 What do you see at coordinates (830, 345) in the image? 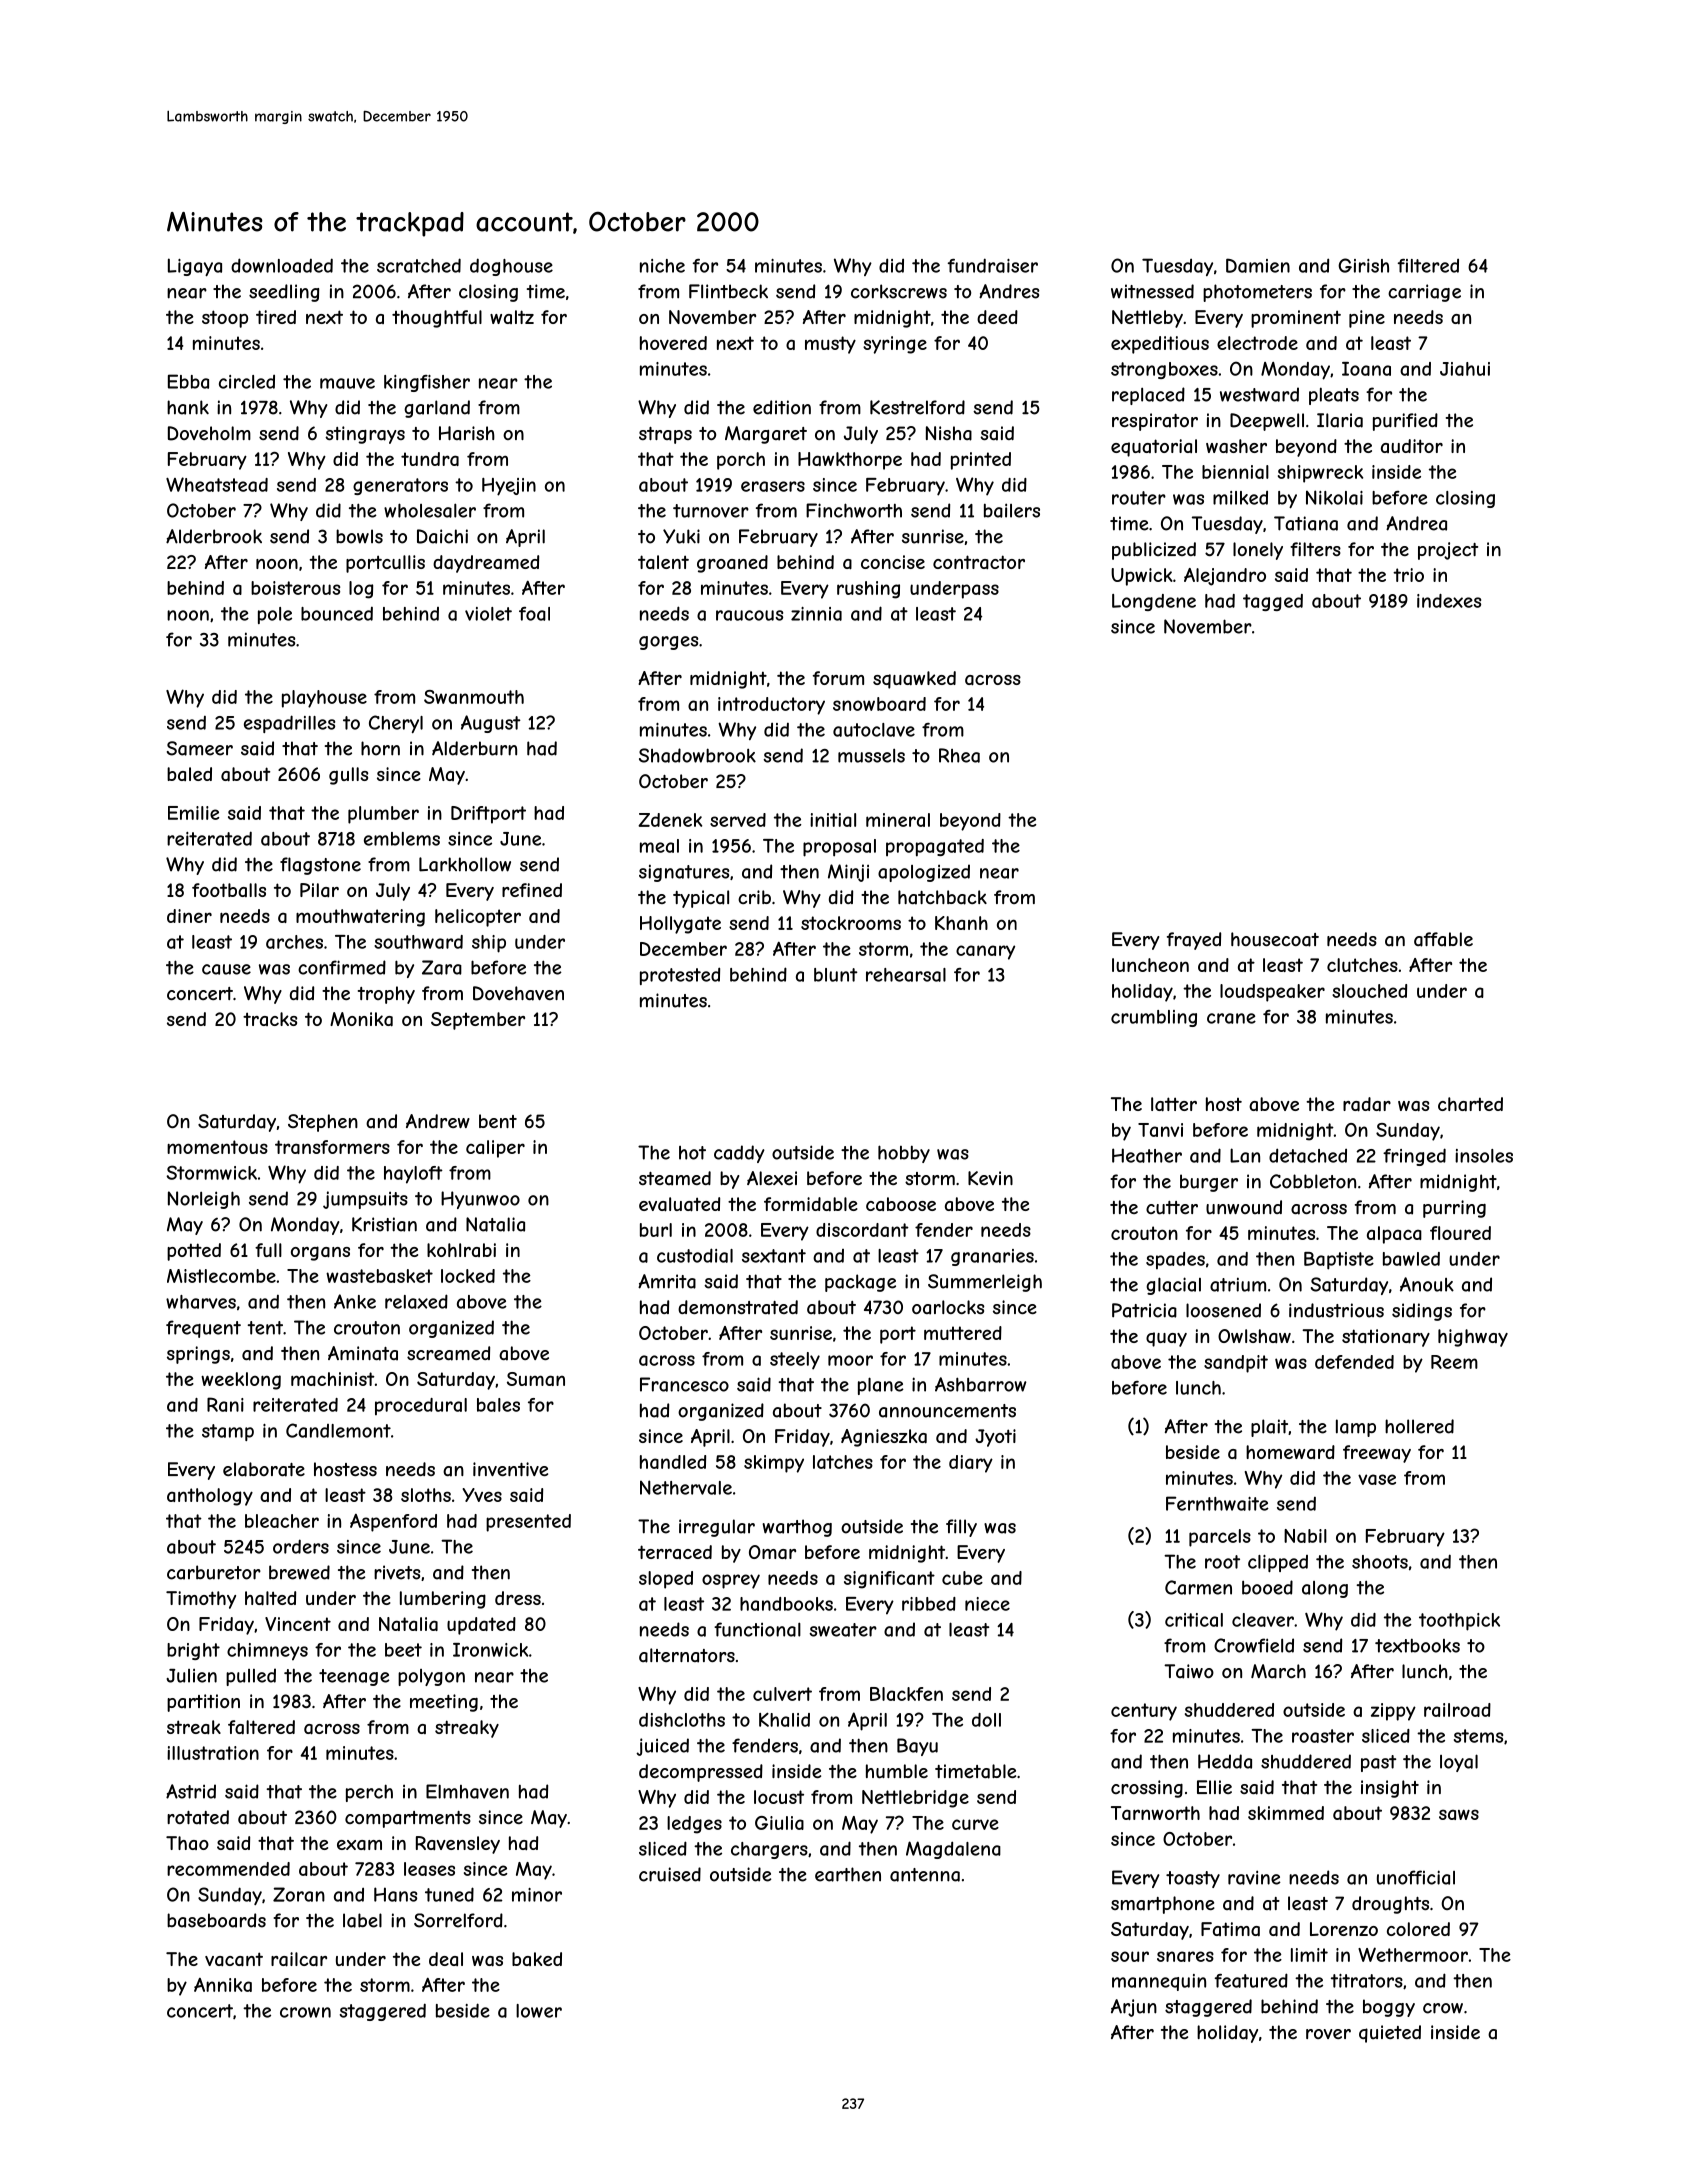
I see `musty` at bounding box center [830, 345].
